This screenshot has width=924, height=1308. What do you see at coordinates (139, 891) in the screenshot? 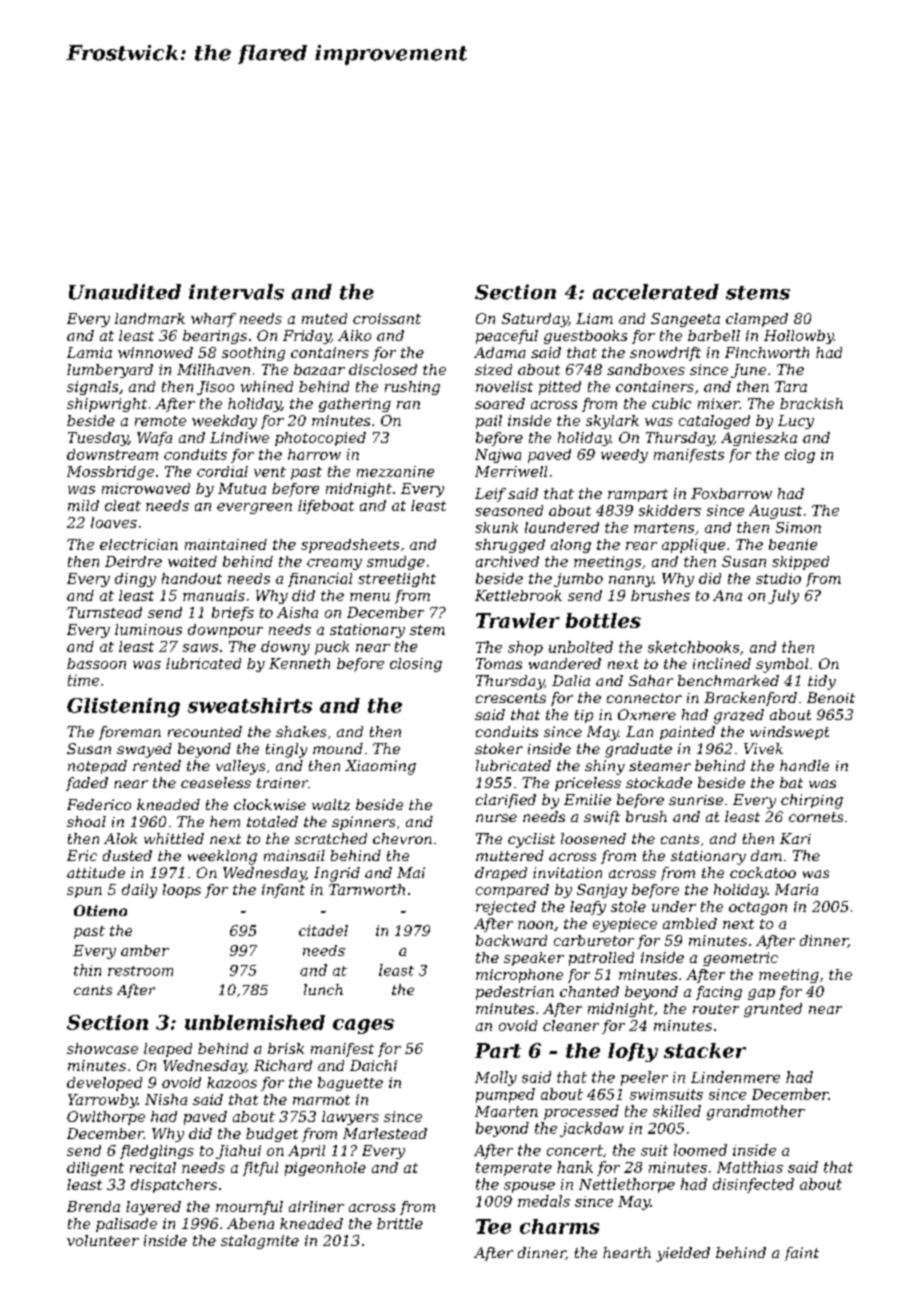
I see `daily` at bounding box center [139, 891].
